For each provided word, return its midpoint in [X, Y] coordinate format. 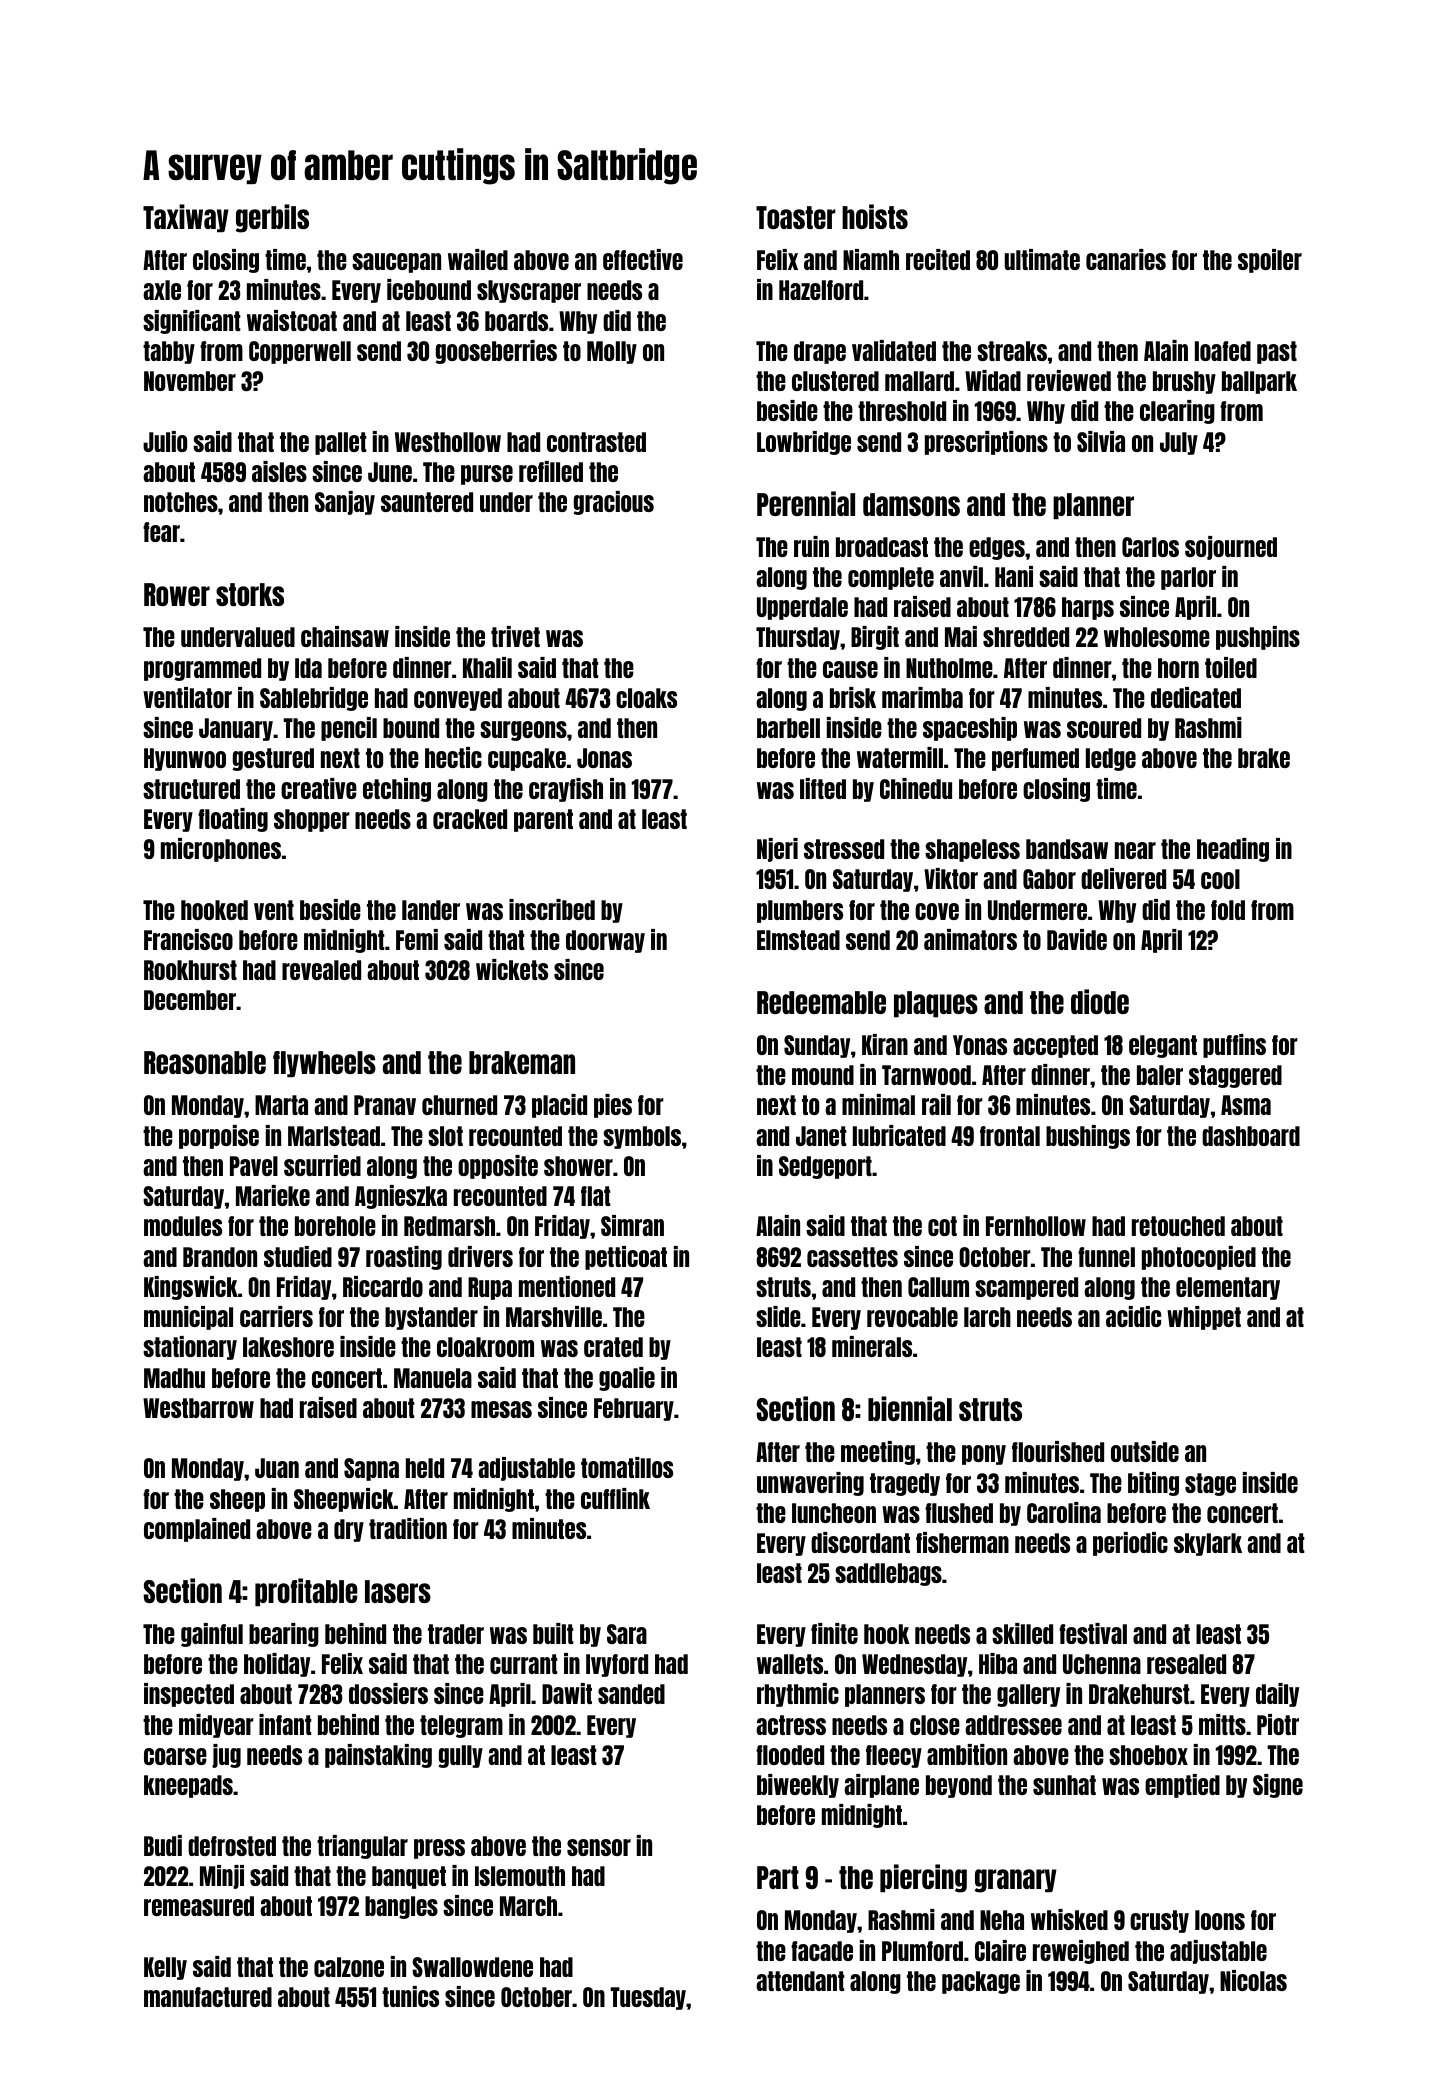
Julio [165, 441]
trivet [515, 636]
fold [1228, 910]
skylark [1208, 1544]
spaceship [970, 729]
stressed [844, 849]
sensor [599, 1847]
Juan [277, 1468]
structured [191, 789]
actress [791, 1725]
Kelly [165, 1968]
